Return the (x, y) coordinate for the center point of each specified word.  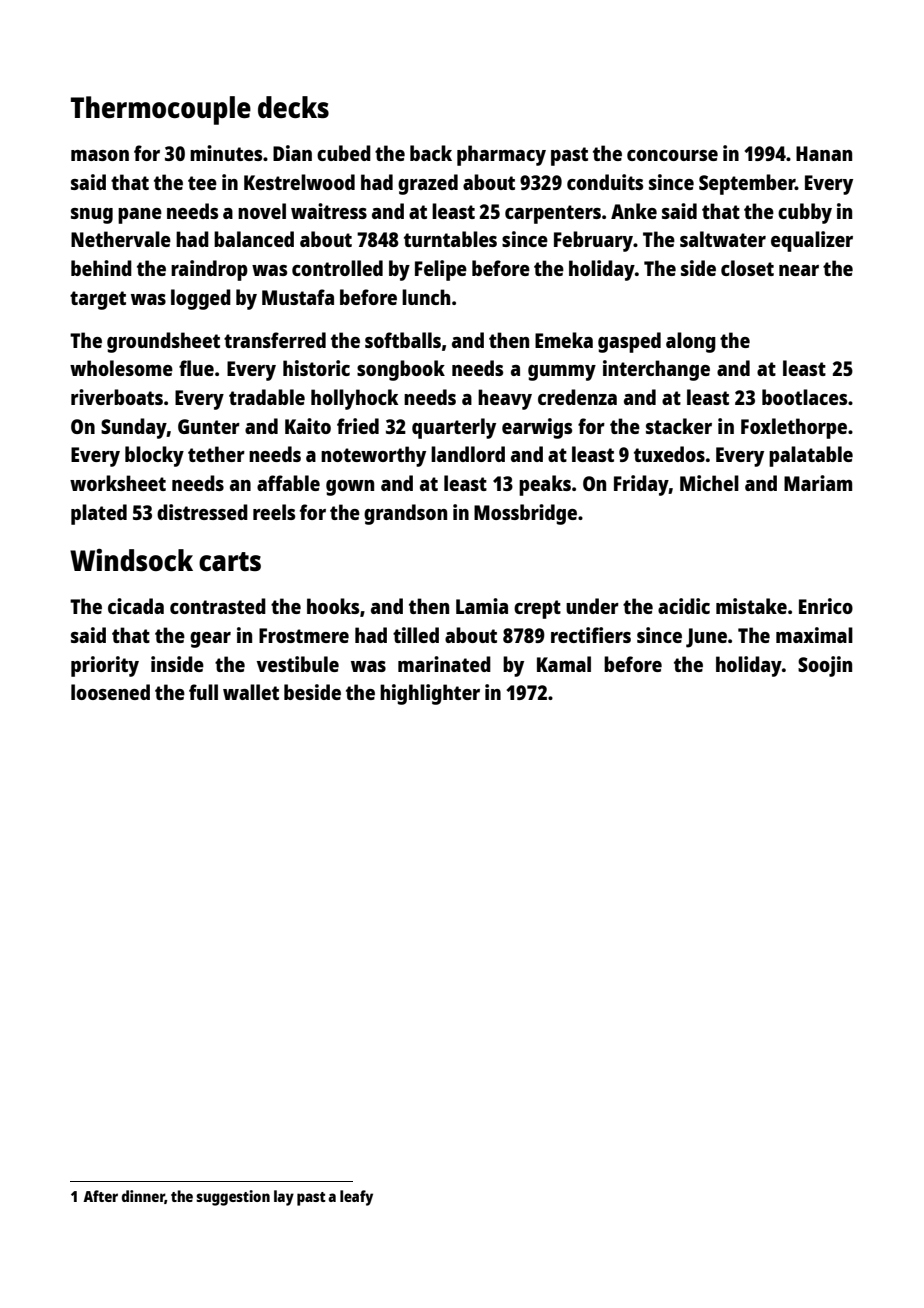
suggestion (233, 1198)
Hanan (824, 153)
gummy (562, 373)
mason (100, 155)
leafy (356, 1198)
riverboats (117, 397)
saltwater (723, 239)
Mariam (818, 483)
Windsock (131, 560)
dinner (143, 1197)
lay (284, 1198)
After (100, 1196)
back (431, 153)
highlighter (430, 694)
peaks (545, 485)
